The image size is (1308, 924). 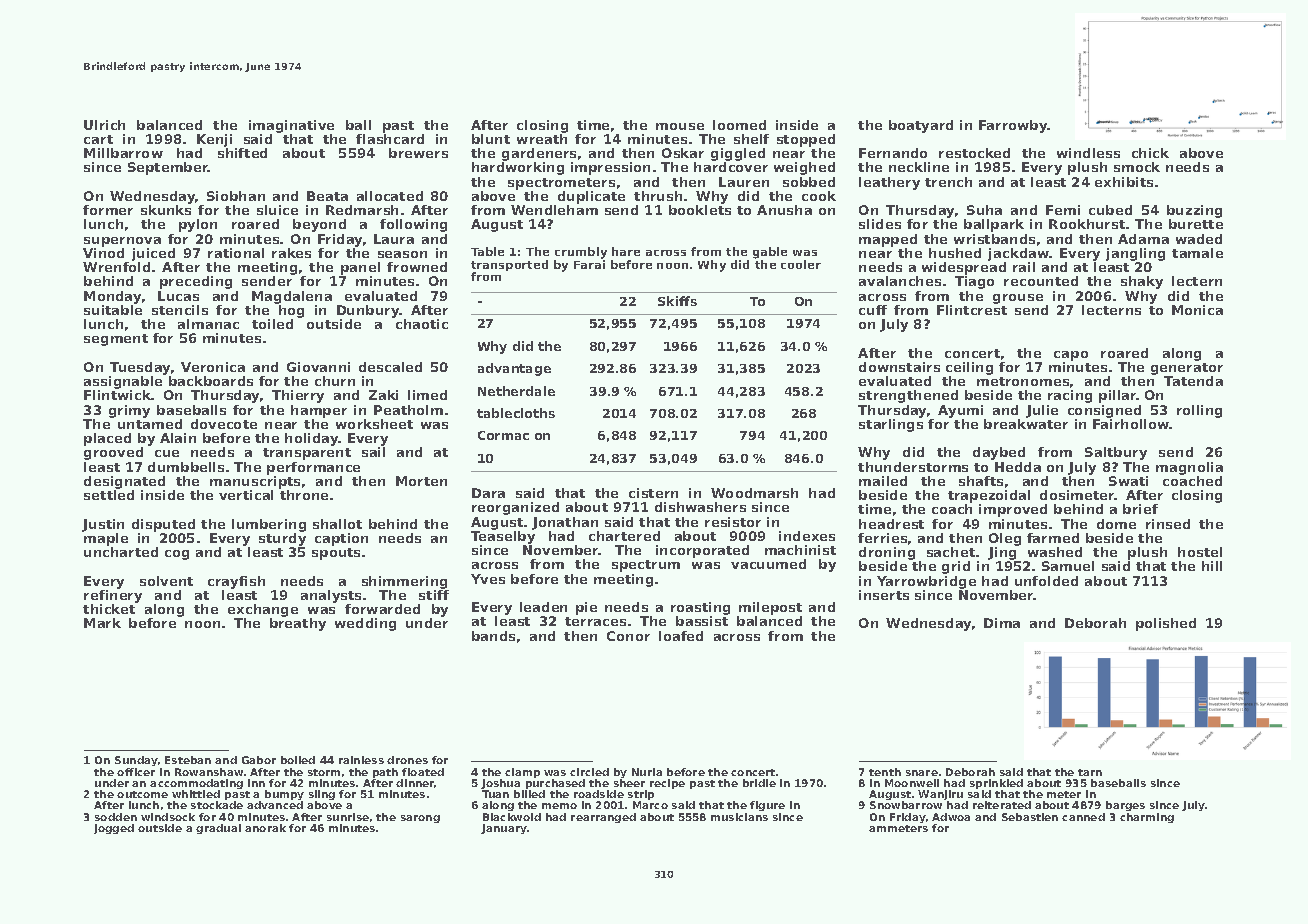 I want to click on tamale, so click(x=1197, y=253).
